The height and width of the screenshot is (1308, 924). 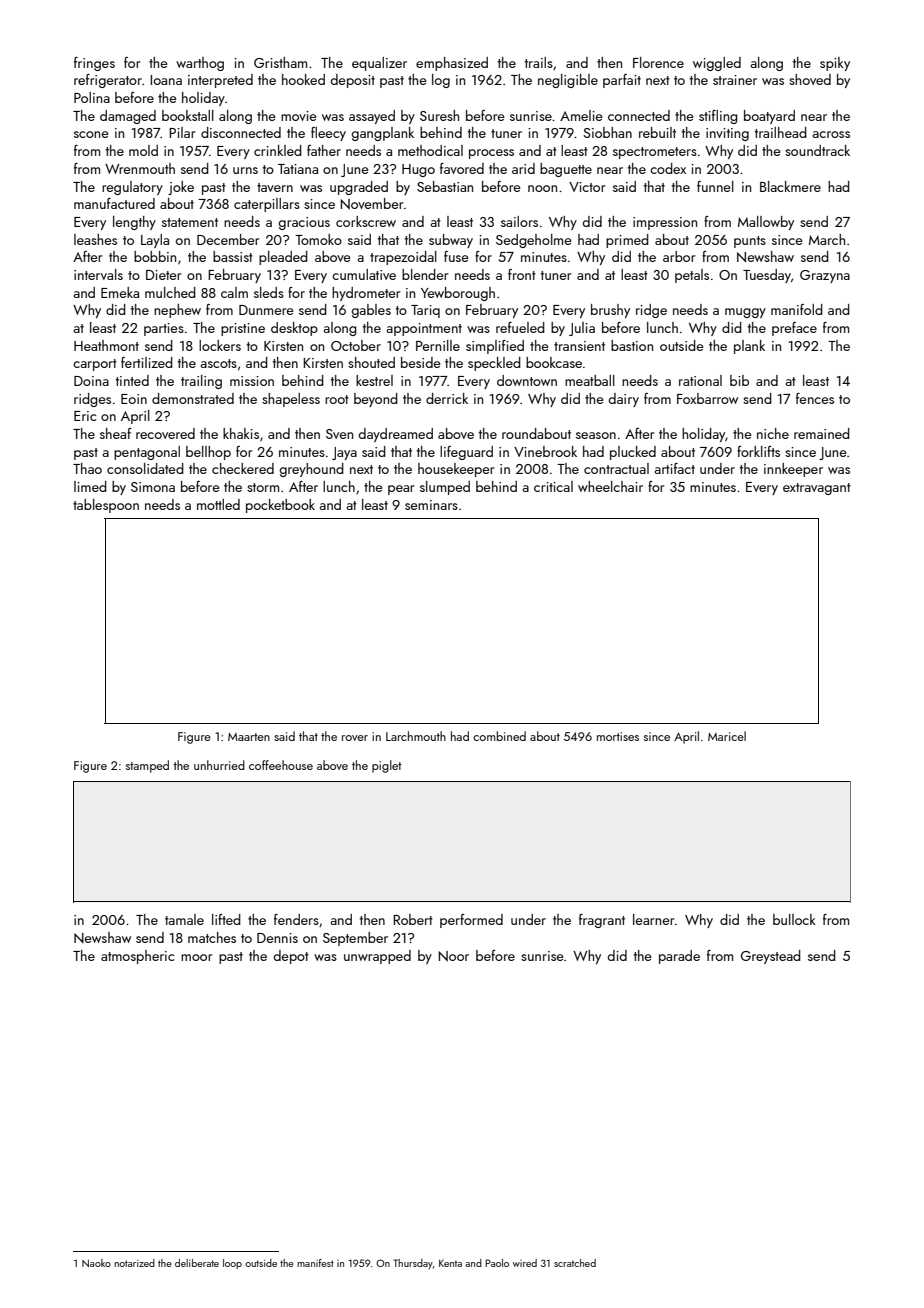 What do you see at coordinates (280, 62) in the screenshot?
I see `Gristham` at bounding box center [280, 62].
